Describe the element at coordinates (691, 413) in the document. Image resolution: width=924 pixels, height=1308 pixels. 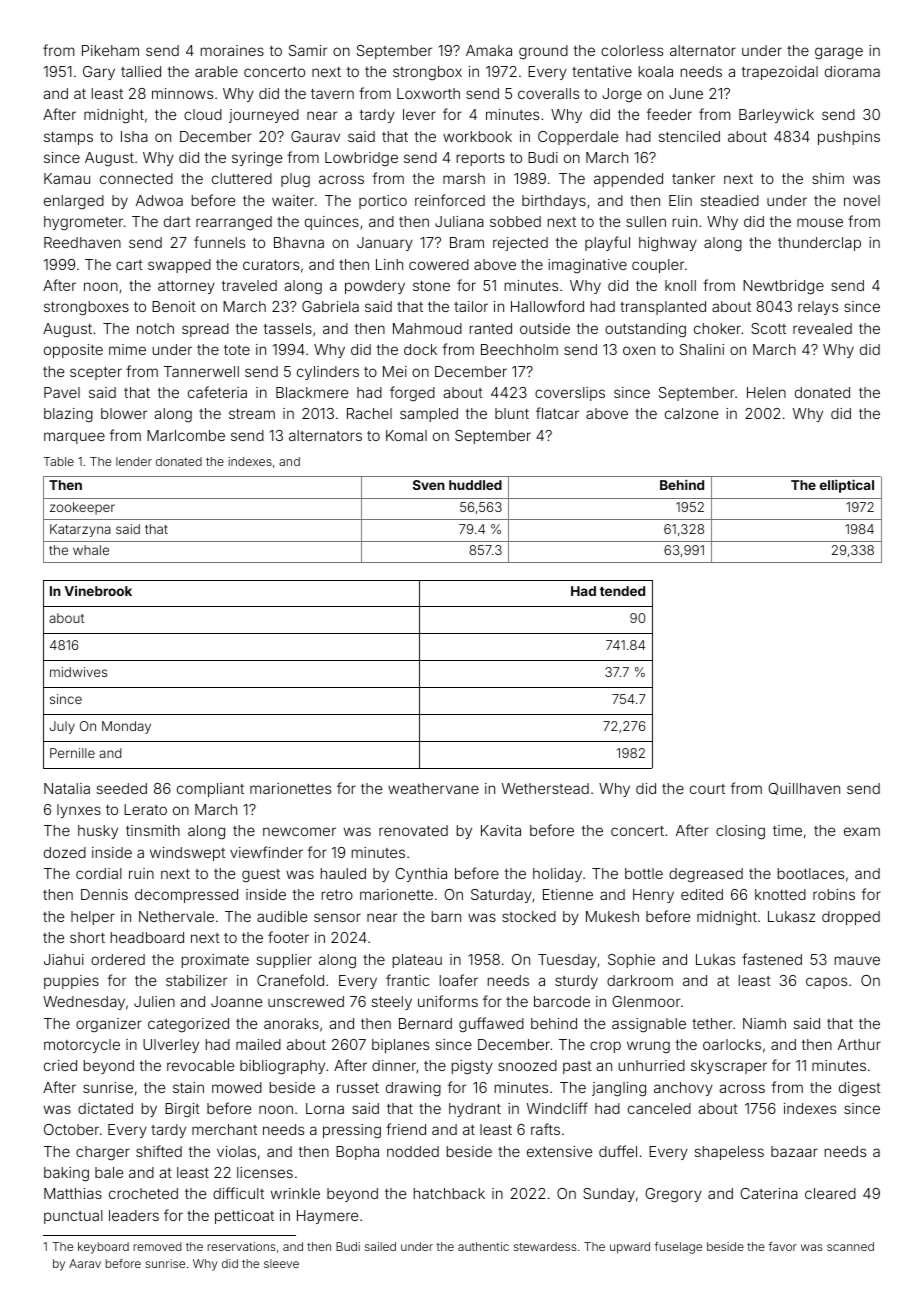
I see `calzone` at that location.
